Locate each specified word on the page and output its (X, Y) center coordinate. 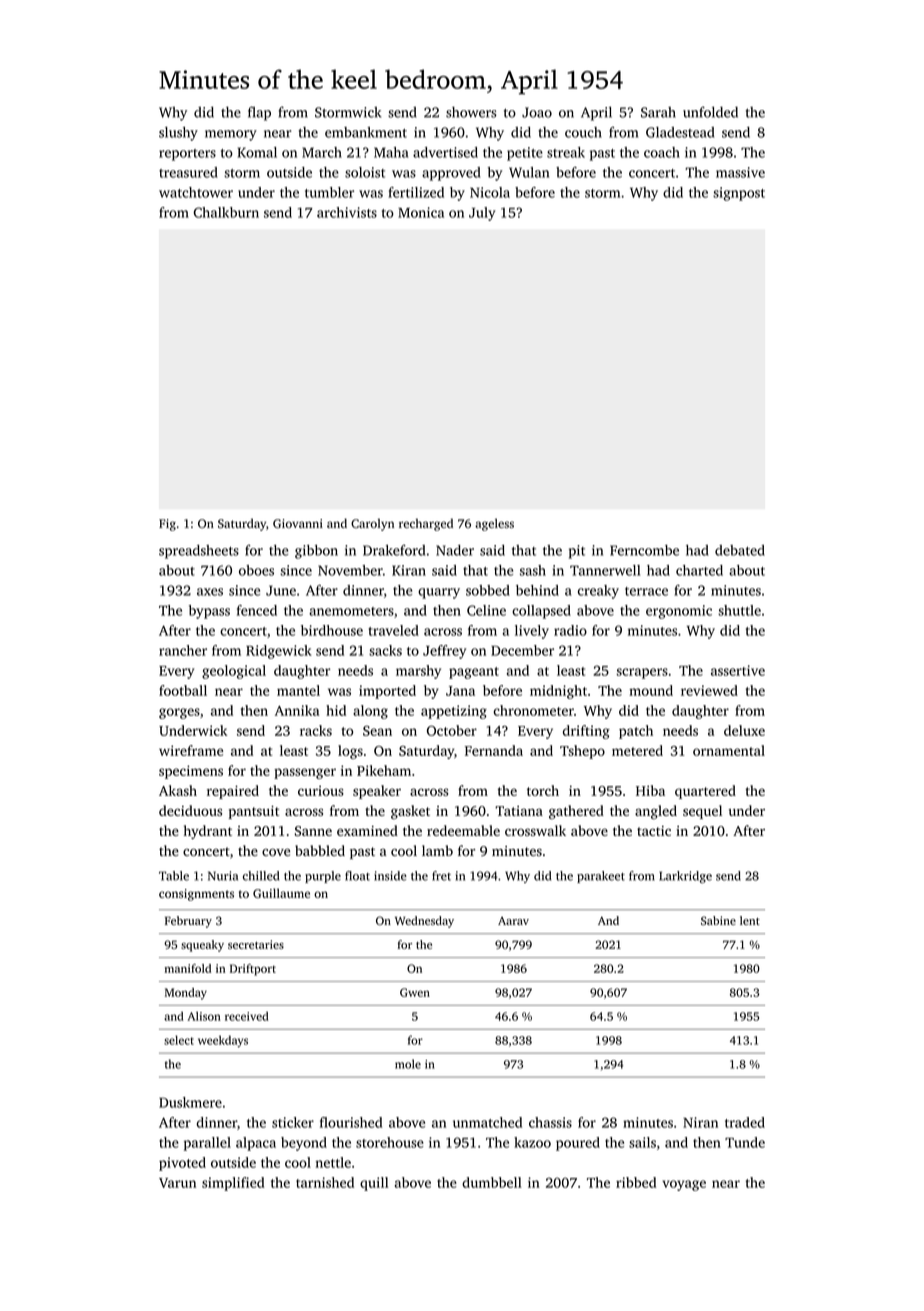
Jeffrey (444, 652)
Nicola (490, 192)
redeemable (463, 830)
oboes (256, 570)
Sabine (718, 920)
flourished (351, 1122)
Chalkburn (226, 212)
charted (699, 570)
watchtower (196, 192)
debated (740, 550)
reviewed (709, 690)
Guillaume (281, 893)
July (482, 214)
